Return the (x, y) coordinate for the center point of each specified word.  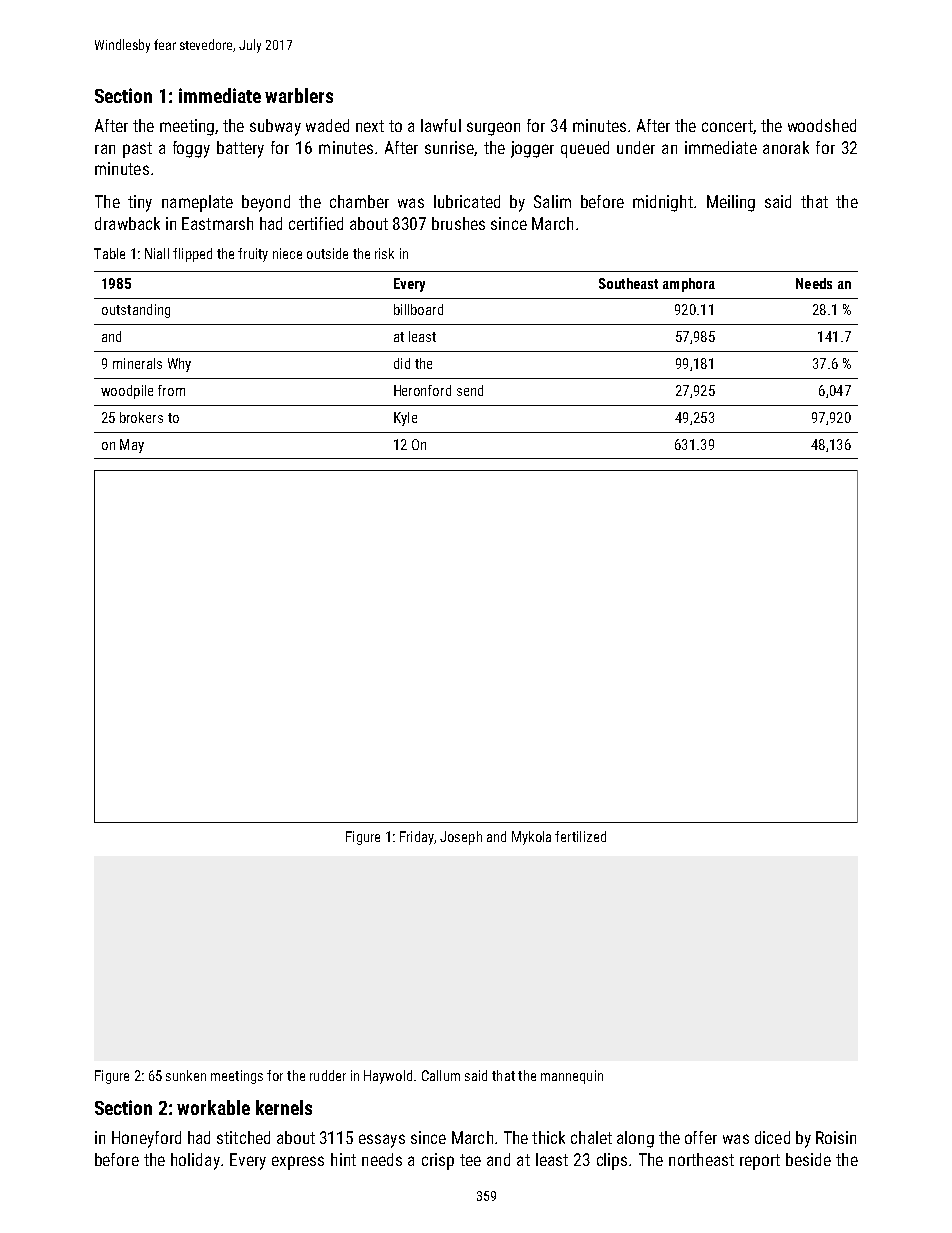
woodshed (822, 125)
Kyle (405, 419)
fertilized (580, 836)
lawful (441, 125)
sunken (186, 1075)
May (132, 446)
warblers (299, 95)
